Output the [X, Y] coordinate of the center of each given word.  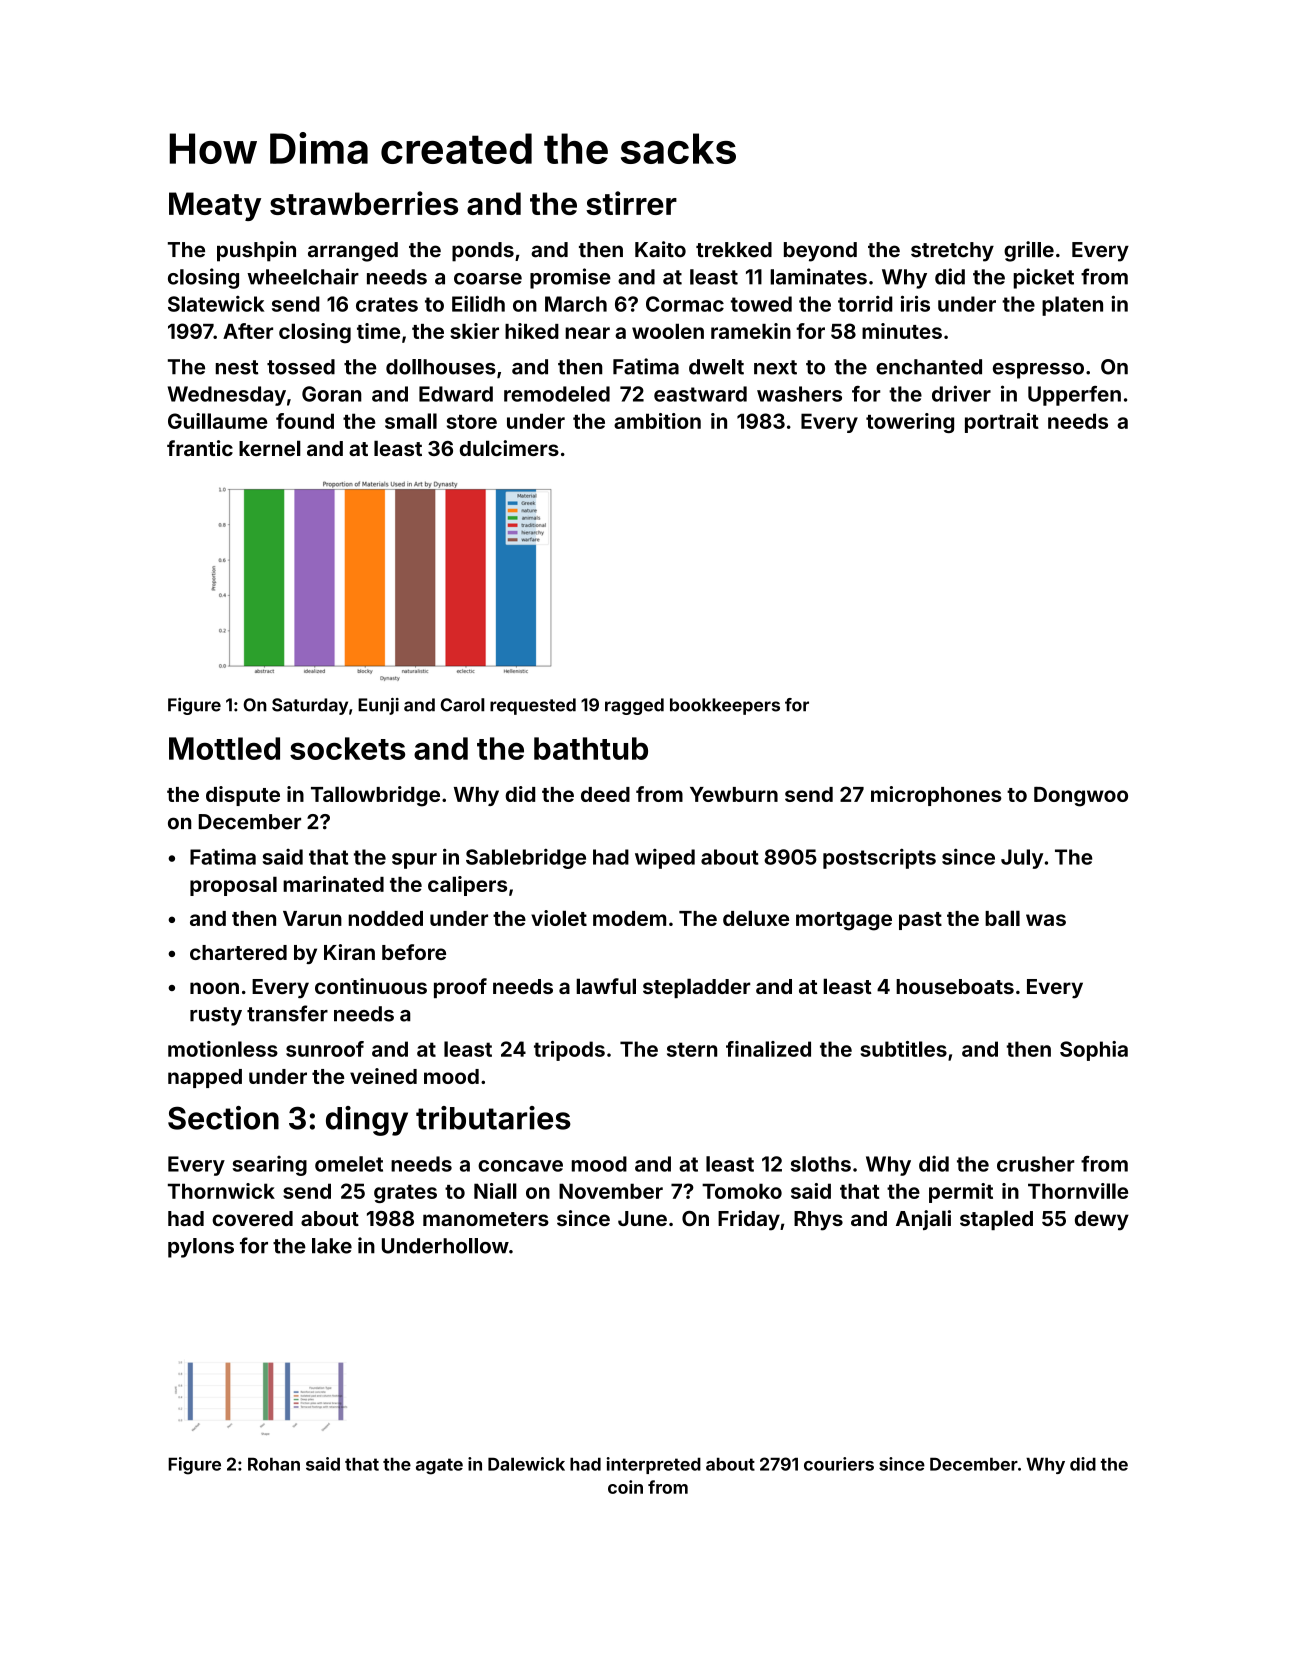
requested [533, 706]
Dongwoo [1081, 796]
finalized [768, 1049]
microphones [936, 796]
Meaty [215, 206]
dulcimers [509, 448]
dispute [243, 796]
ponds [483, 252]
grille [1029, 251]
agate [439, 1466]
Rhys [818, 1221]
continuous [371, 986]
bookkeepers [725, 706]
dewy [1102, 1221]
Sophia [1094, 1051]
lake [332, 1246]
